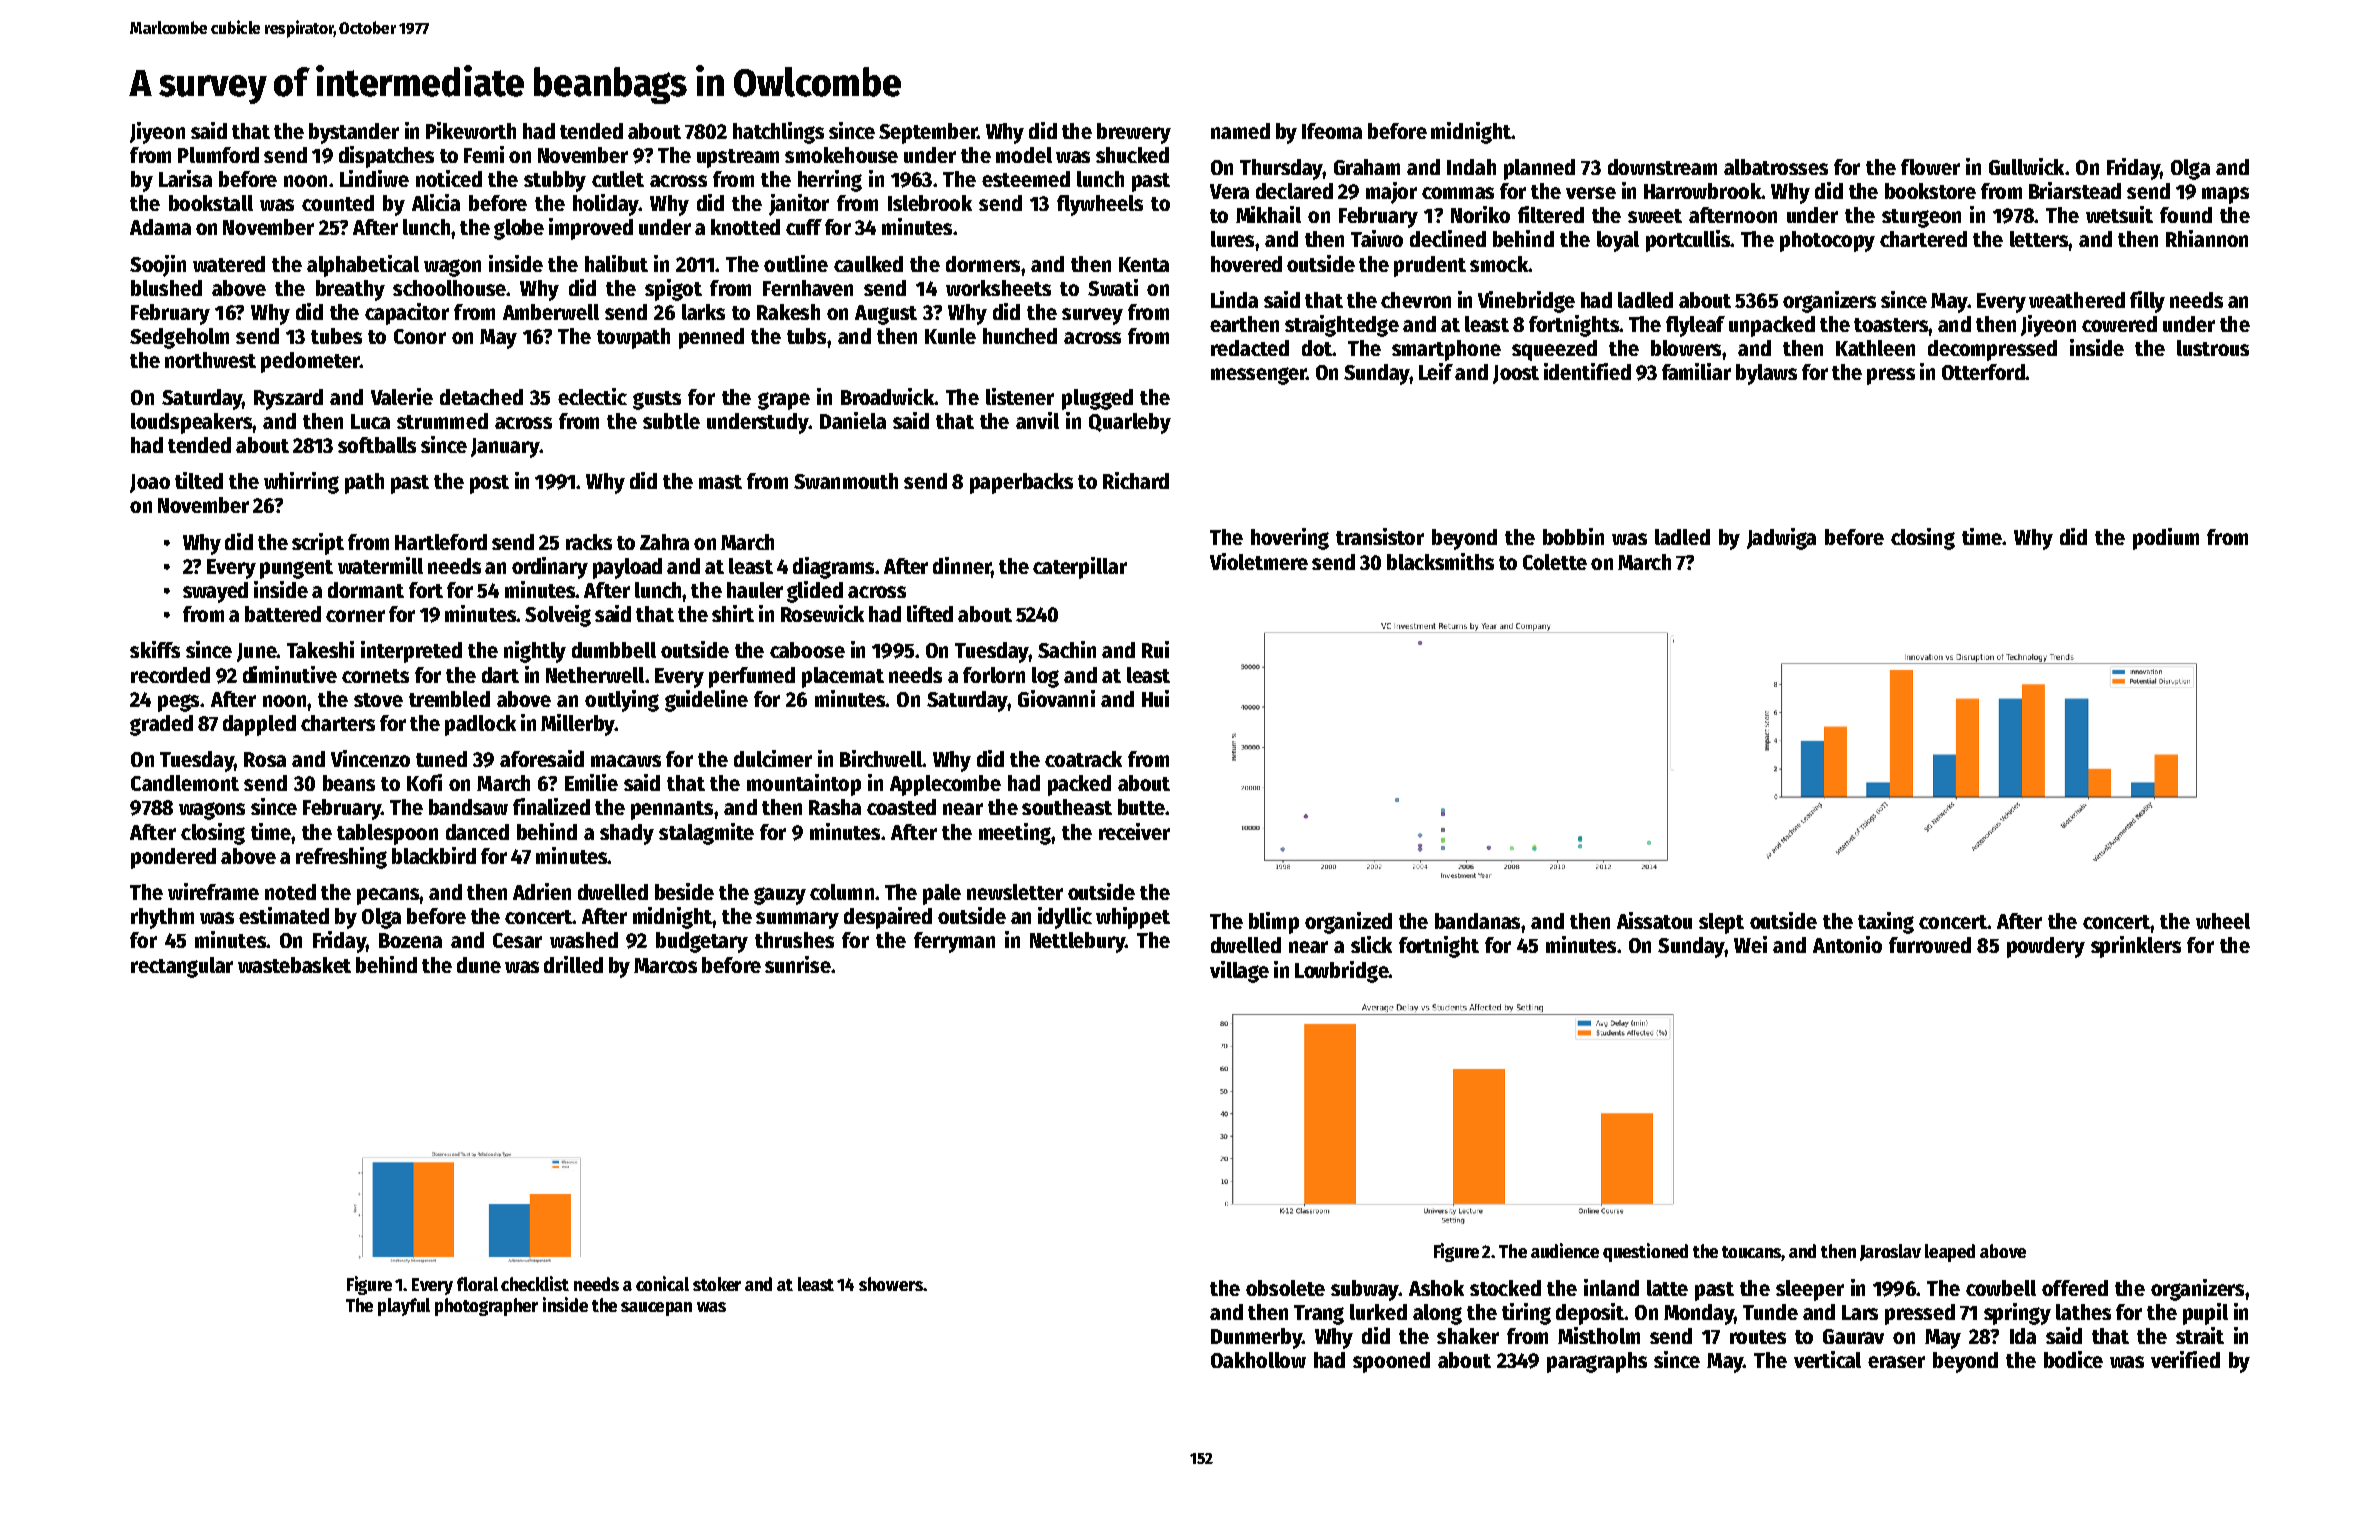 This screenshot has height=1540, width=2380. Describe the element at coordinates (868, 264) in the screenshot. I see `caulked` at that location.
